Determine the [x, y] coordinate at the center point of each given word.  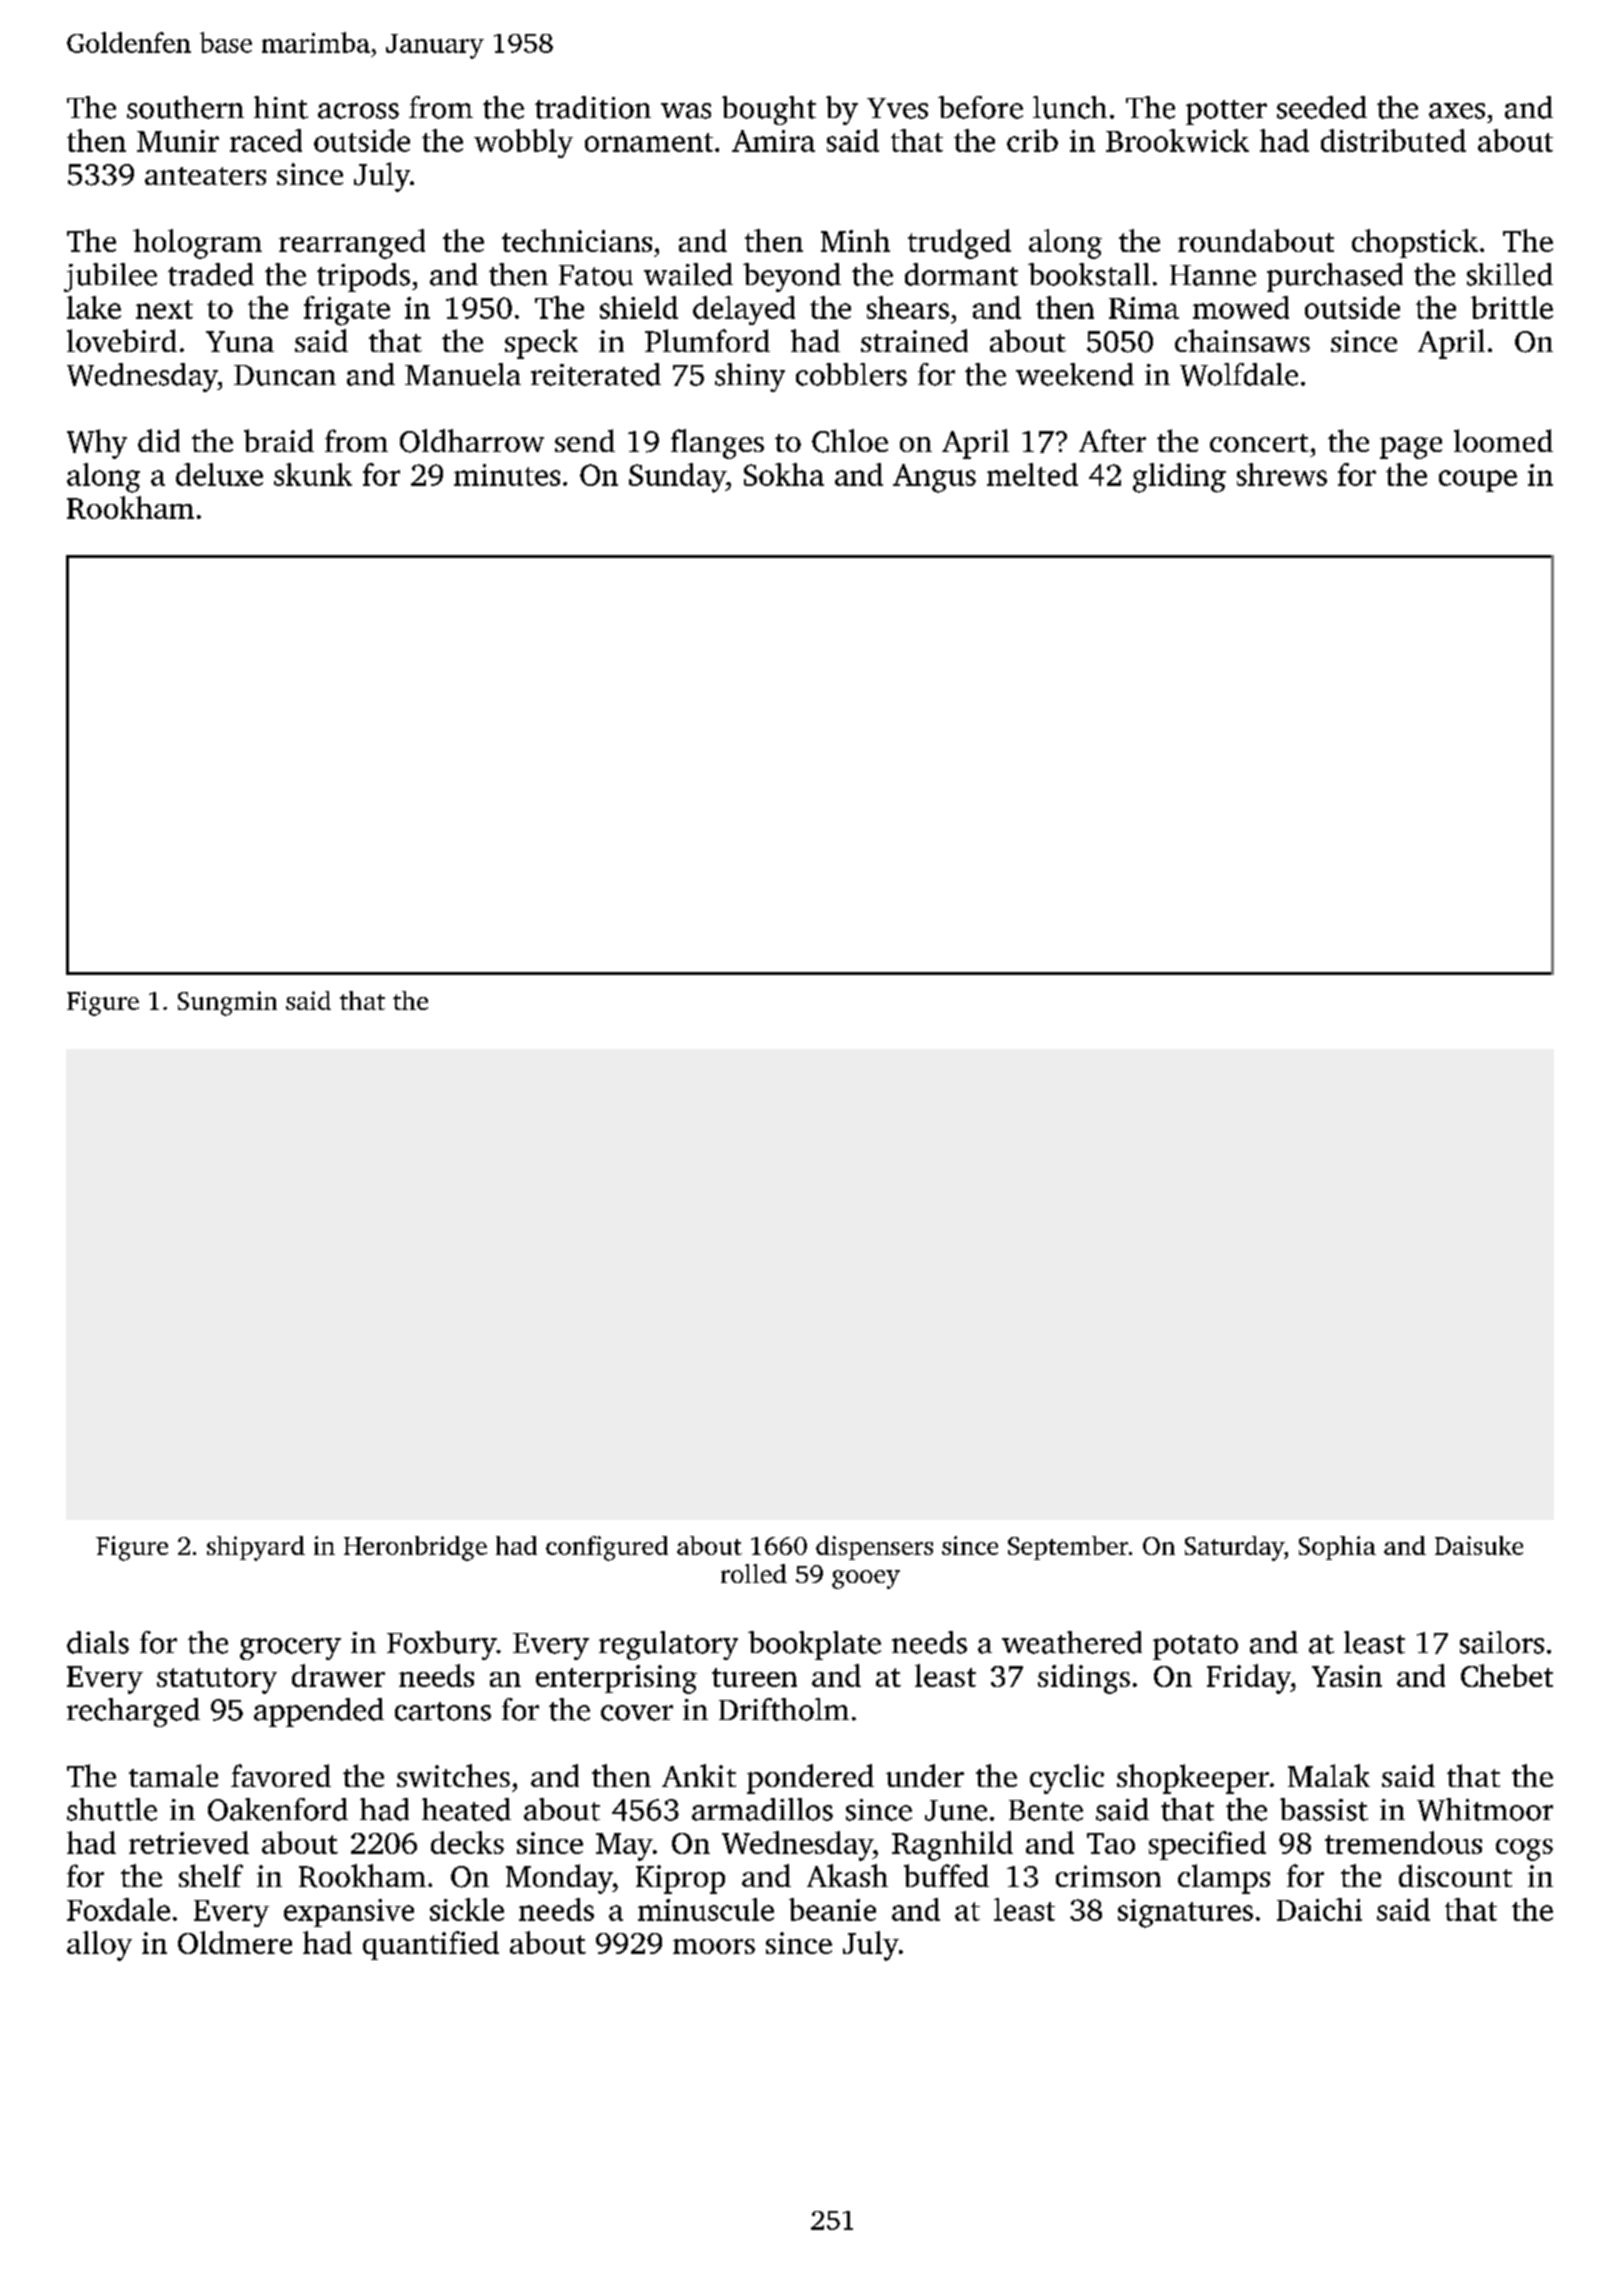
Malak [1329, 1775]
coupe [1478, 481]
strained [914, 340]
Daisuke [1479, 1545]
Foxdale [118, 1909]
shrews [1282, 474]
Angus [934, 478]
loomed [1503, 440]
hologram [197, 244]
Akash [847, 1875]
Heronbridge [415, 1548]
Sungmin [227, 1003]
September [1068, 1548]
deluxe [219, 474]
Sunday [677, 478]
